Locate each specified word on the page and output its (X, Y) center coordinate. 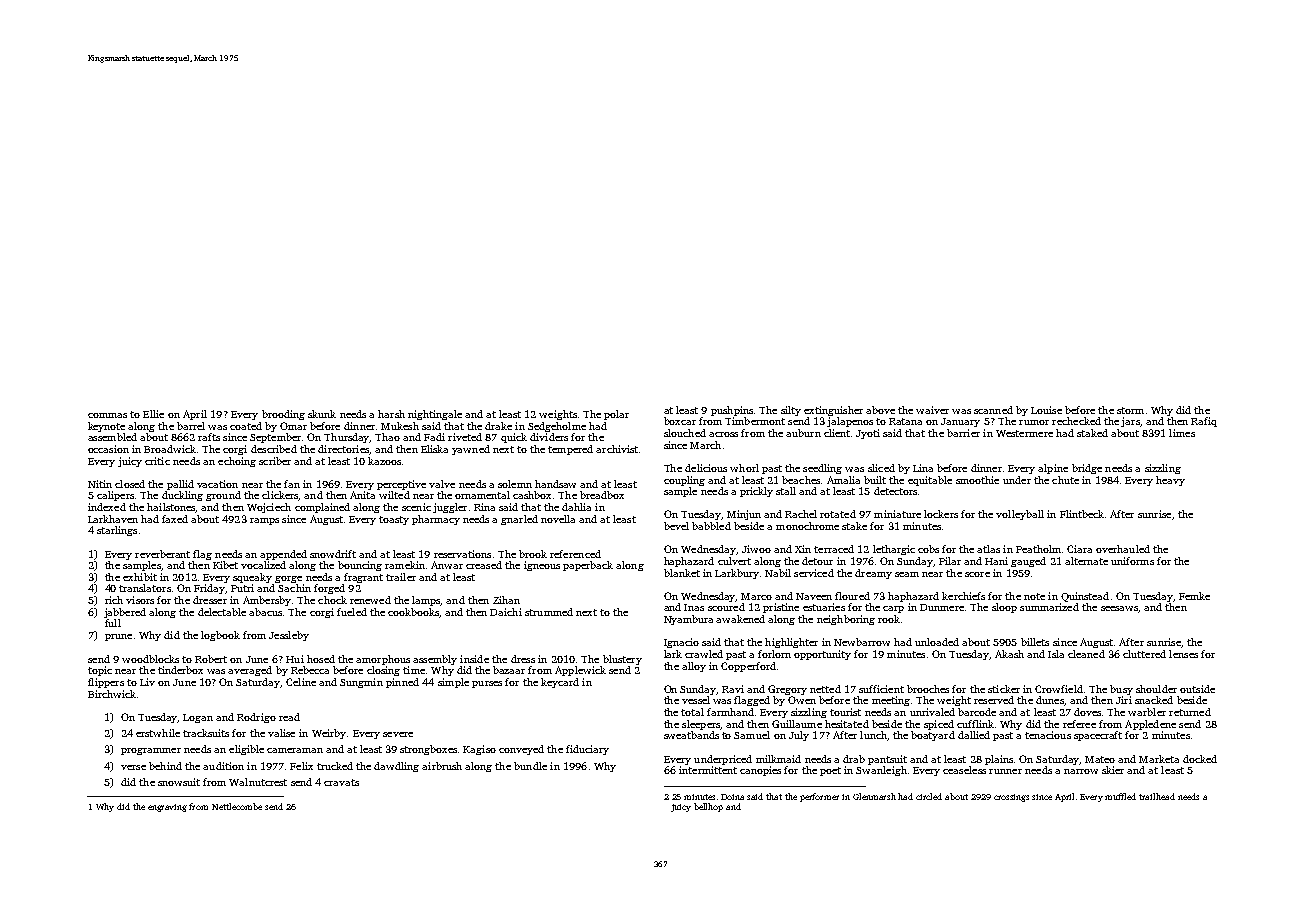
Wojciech (269, 508)
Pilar (950, 561)
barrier (963, 433)
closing (383, 671)
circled (929, 796)
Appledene (1150, 725)
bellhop (708, 807)
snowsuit (179, 782)
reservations (462, 554)
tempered (570, 450)
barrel (191, 426)
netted (825, 689)
